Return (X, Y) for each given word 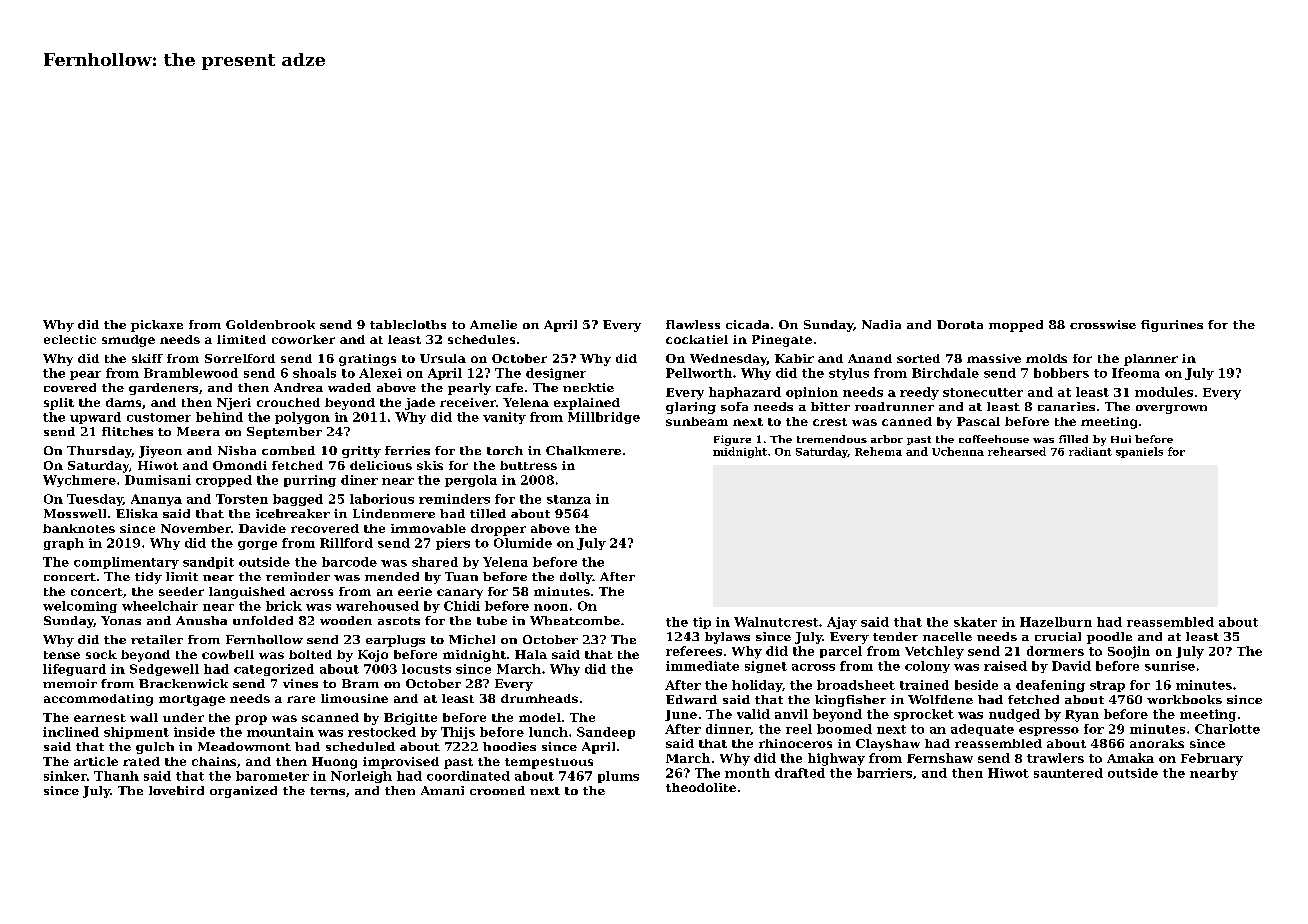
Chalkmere (583, 450)
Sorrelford (240, 358)
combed (288, 450)
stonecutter (983, 392)
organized (243, 792)
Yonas (121, 620)
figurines (1172, 326)
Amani (442, 790)
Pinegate (782, 341)
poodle (1109, 638)
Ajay (842, 623)
